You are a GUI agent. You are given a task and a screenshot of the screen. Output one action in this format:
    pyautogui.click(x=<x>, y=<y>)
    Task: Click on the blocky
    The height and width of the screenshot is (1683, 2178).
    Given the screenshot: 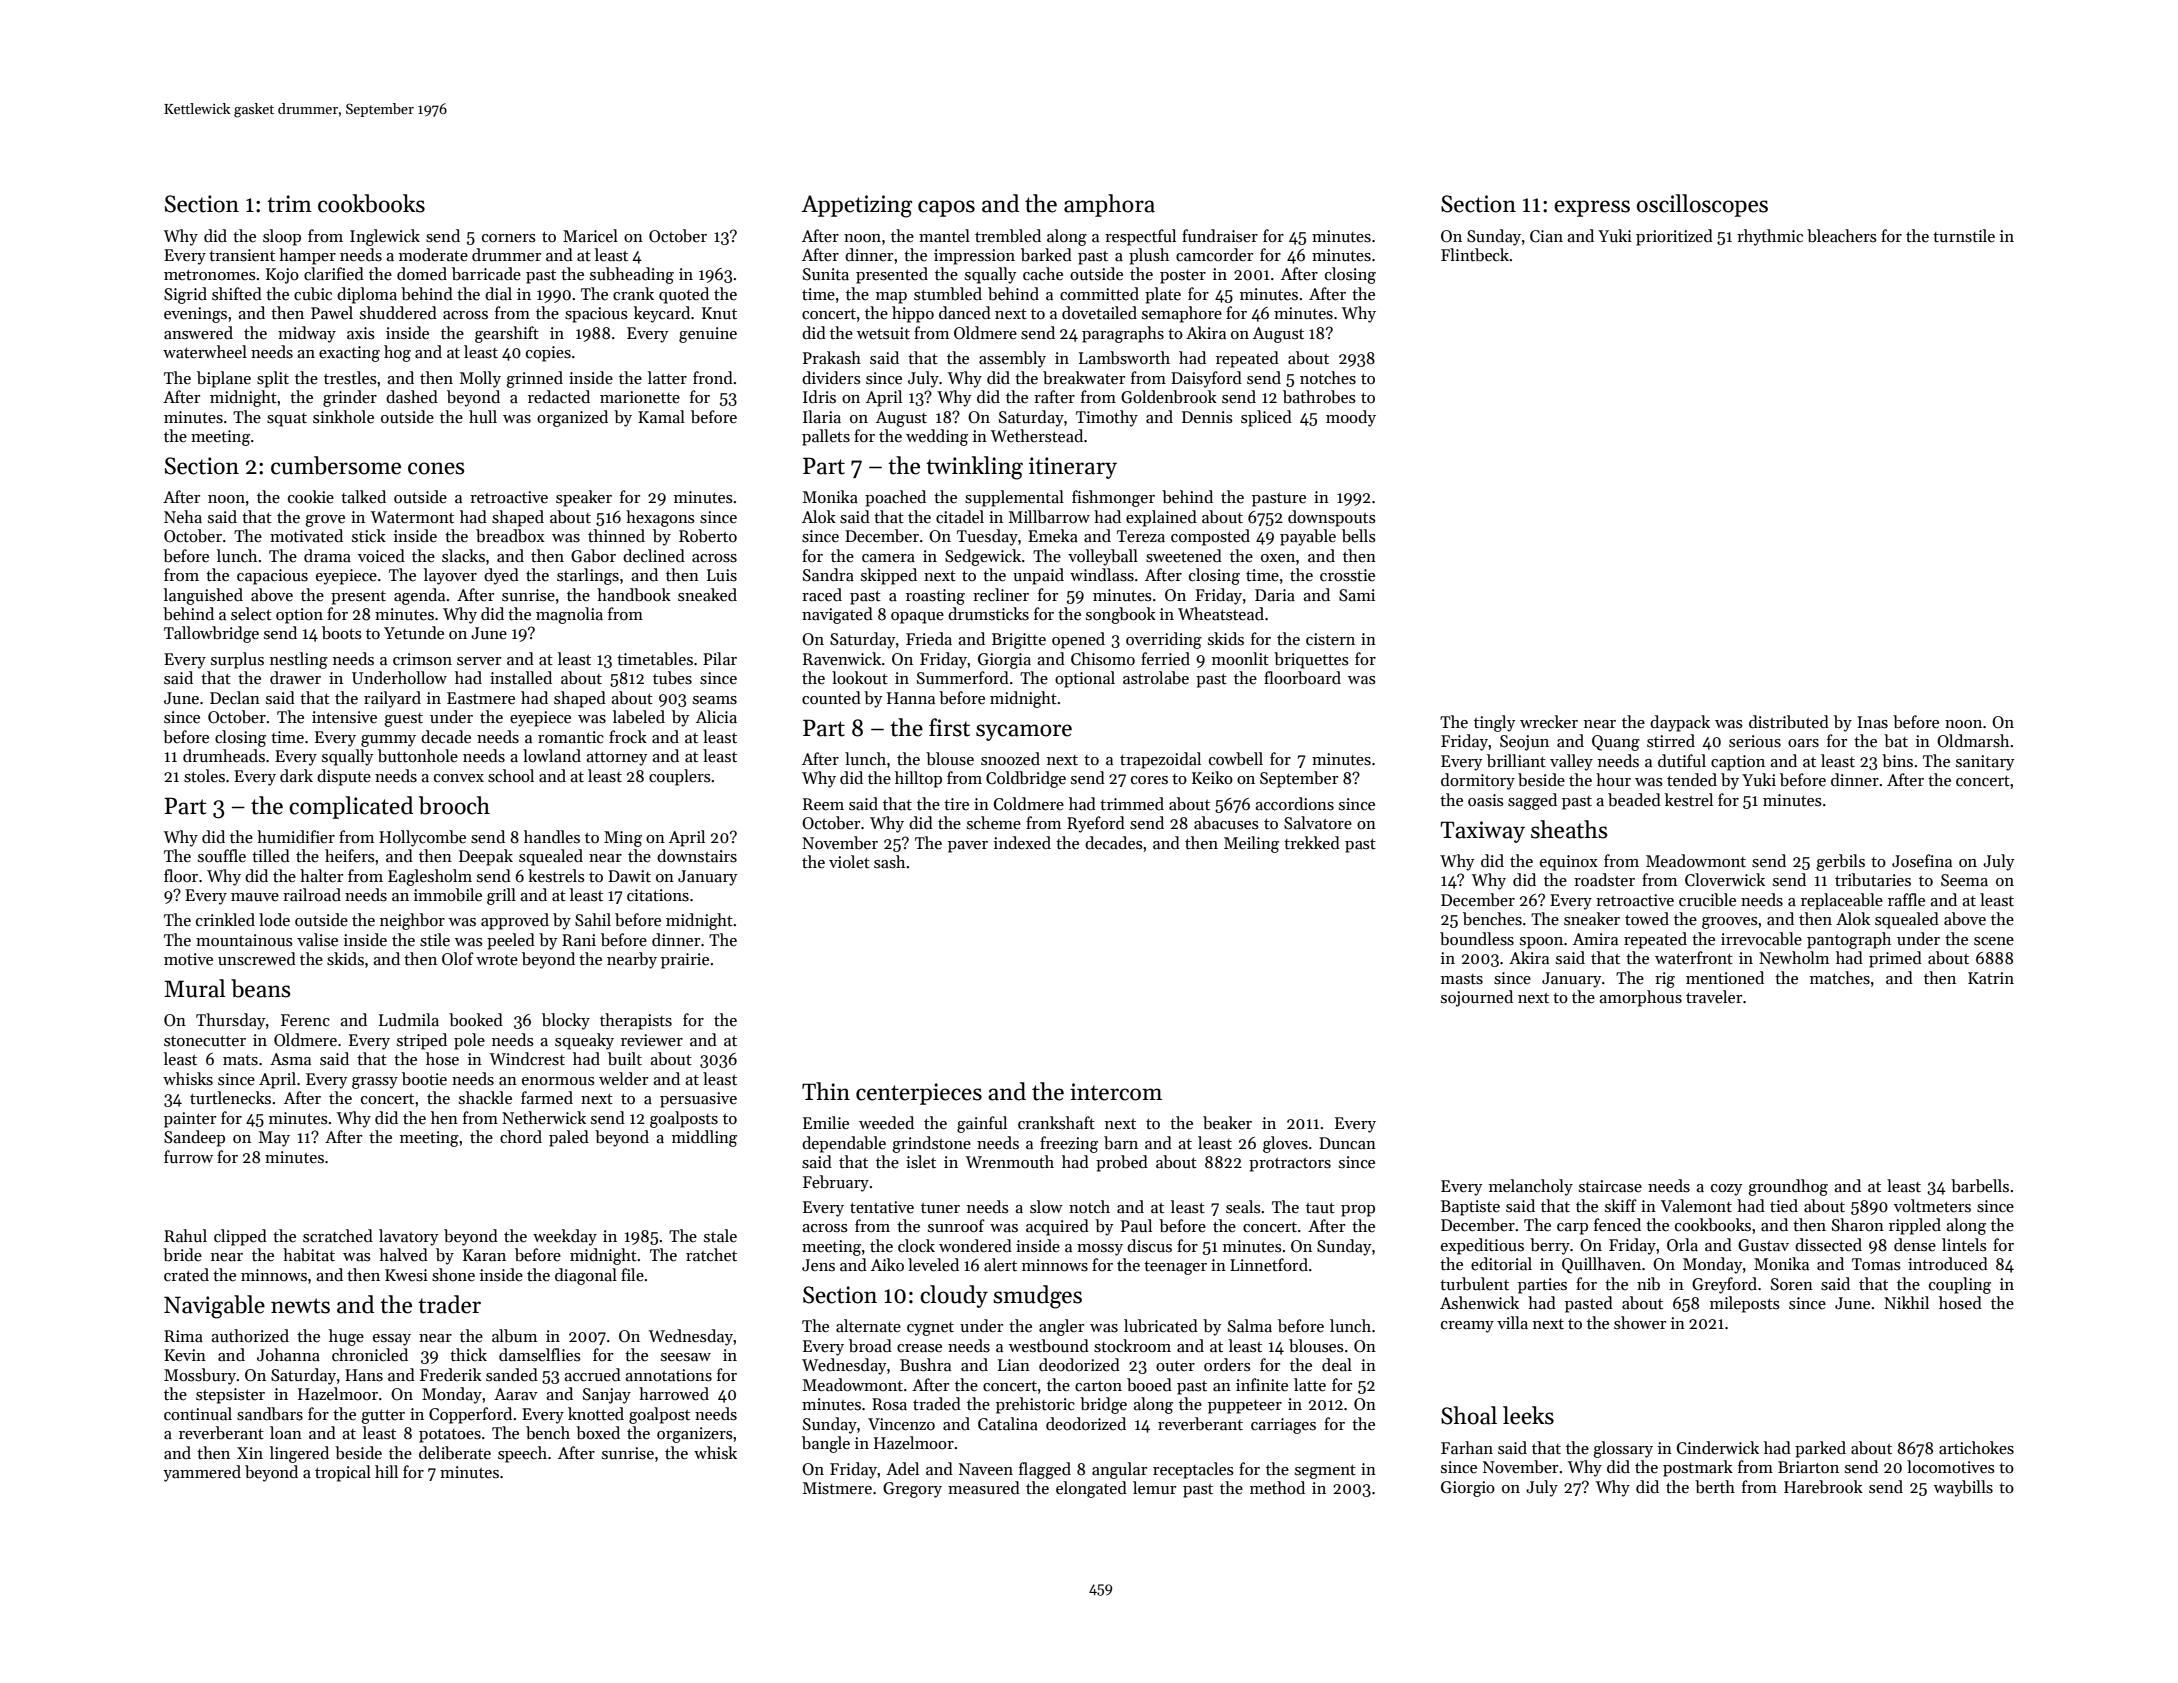 What is the action you would take?
    pyautogui.click(x=566, y=1021)
